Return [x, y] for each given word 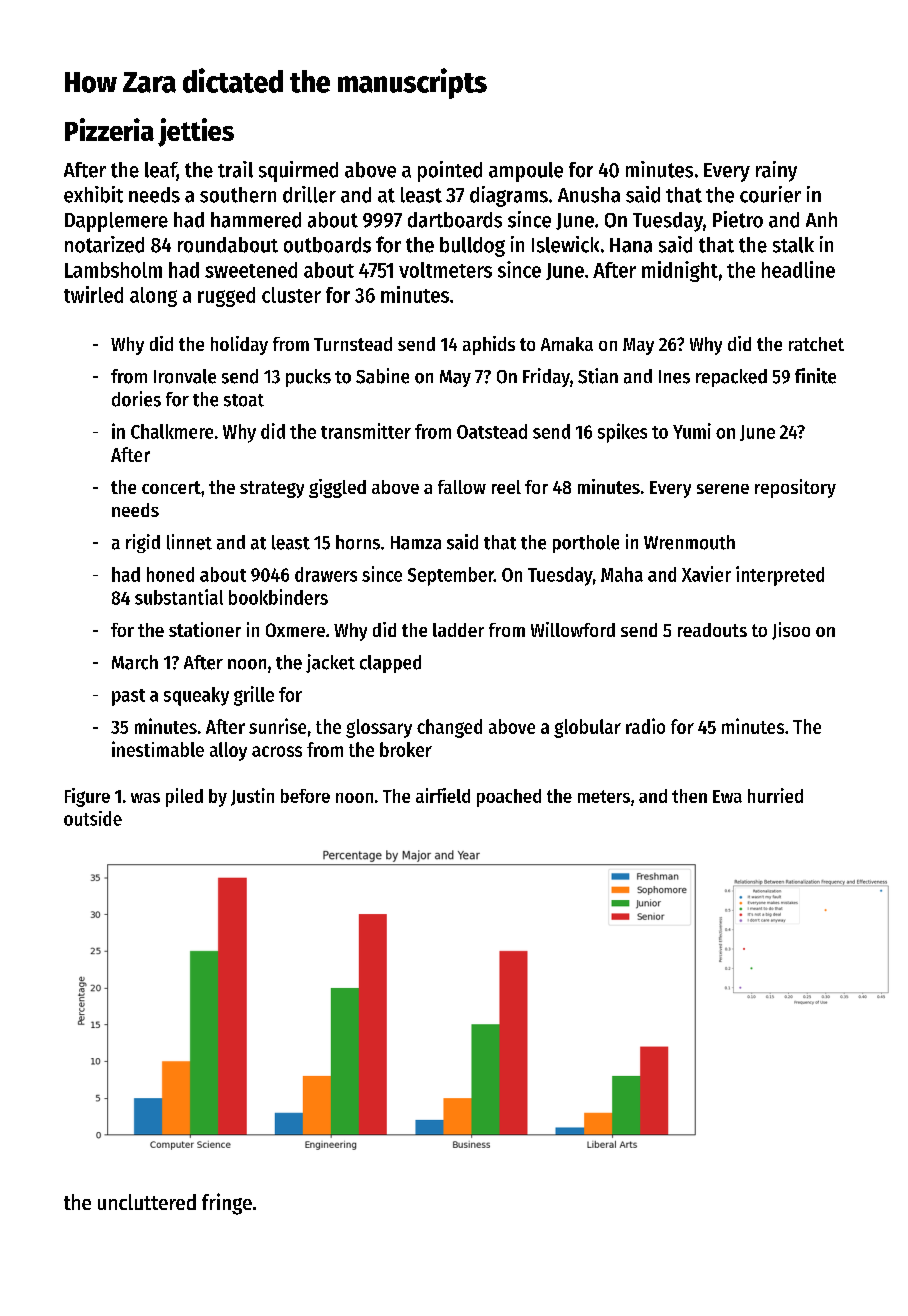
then [689, 796]
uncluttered [147, 1202]
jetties [196, 132]
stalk [793, 245]
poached [509, 798]
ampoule [526, 172]
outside [93, 818]
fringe [227, 1204]
